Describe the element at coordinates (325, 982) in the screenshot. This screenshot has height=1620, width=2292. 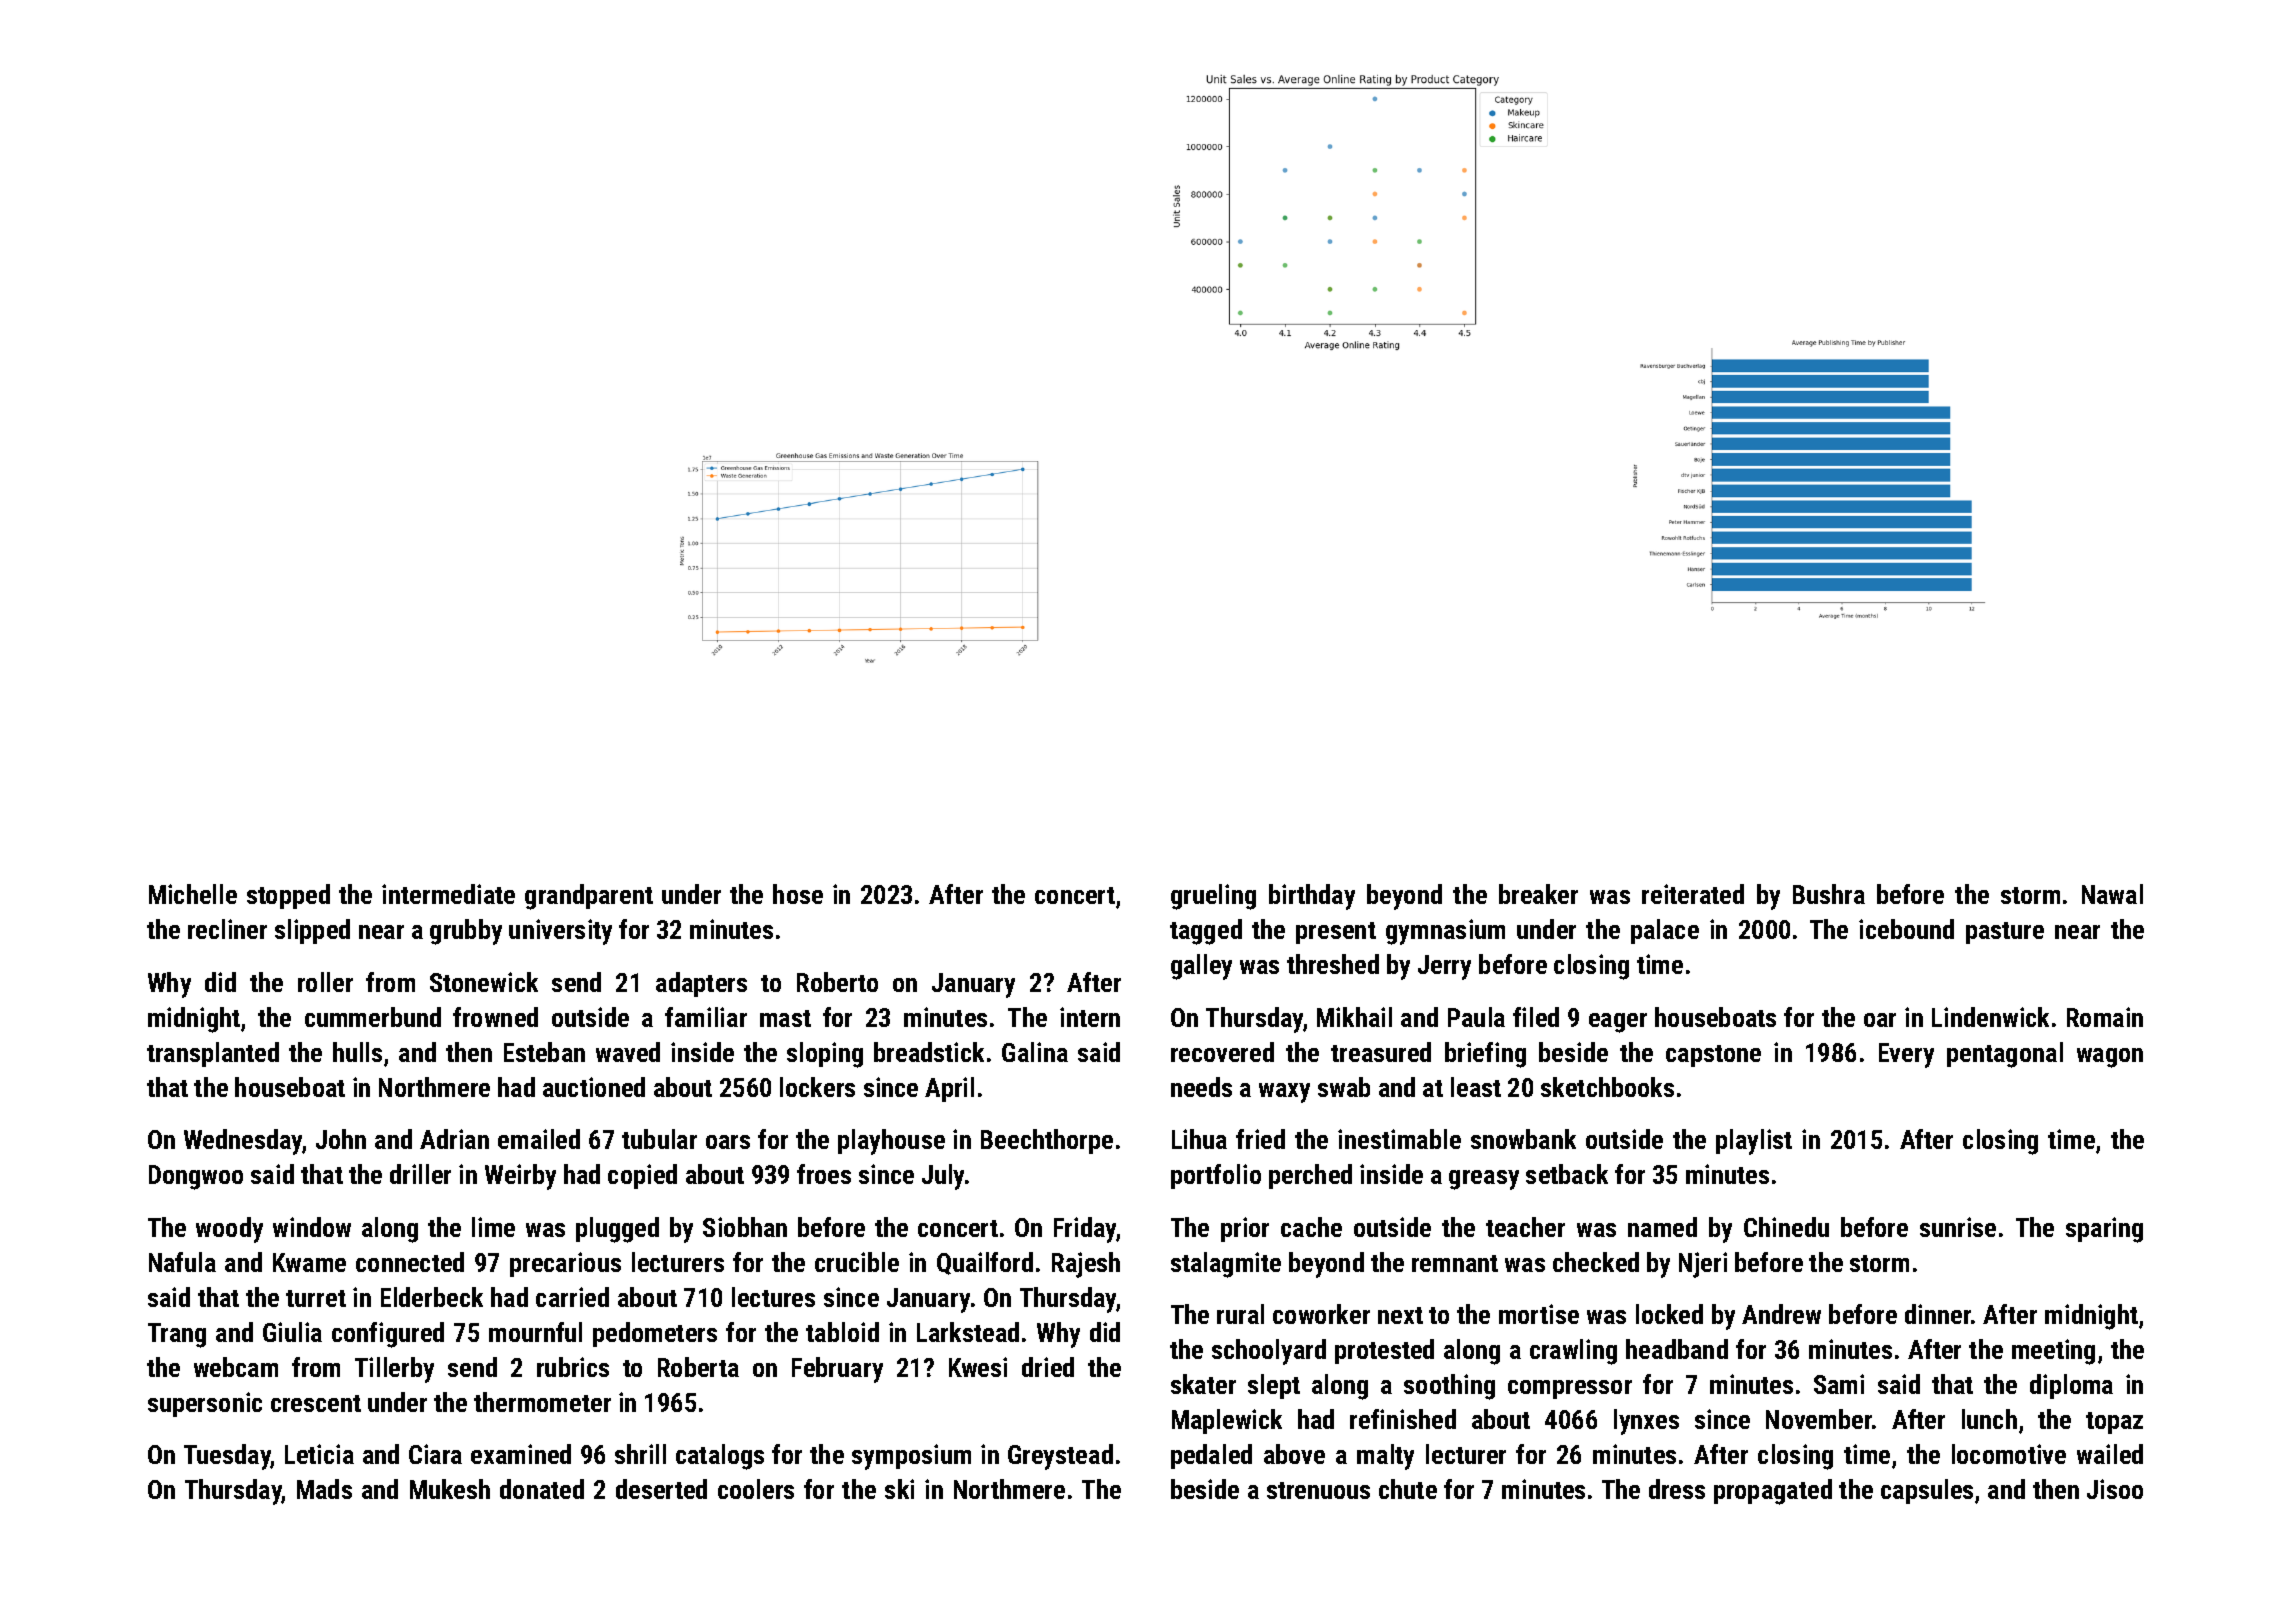
I see `roller` at that location.
